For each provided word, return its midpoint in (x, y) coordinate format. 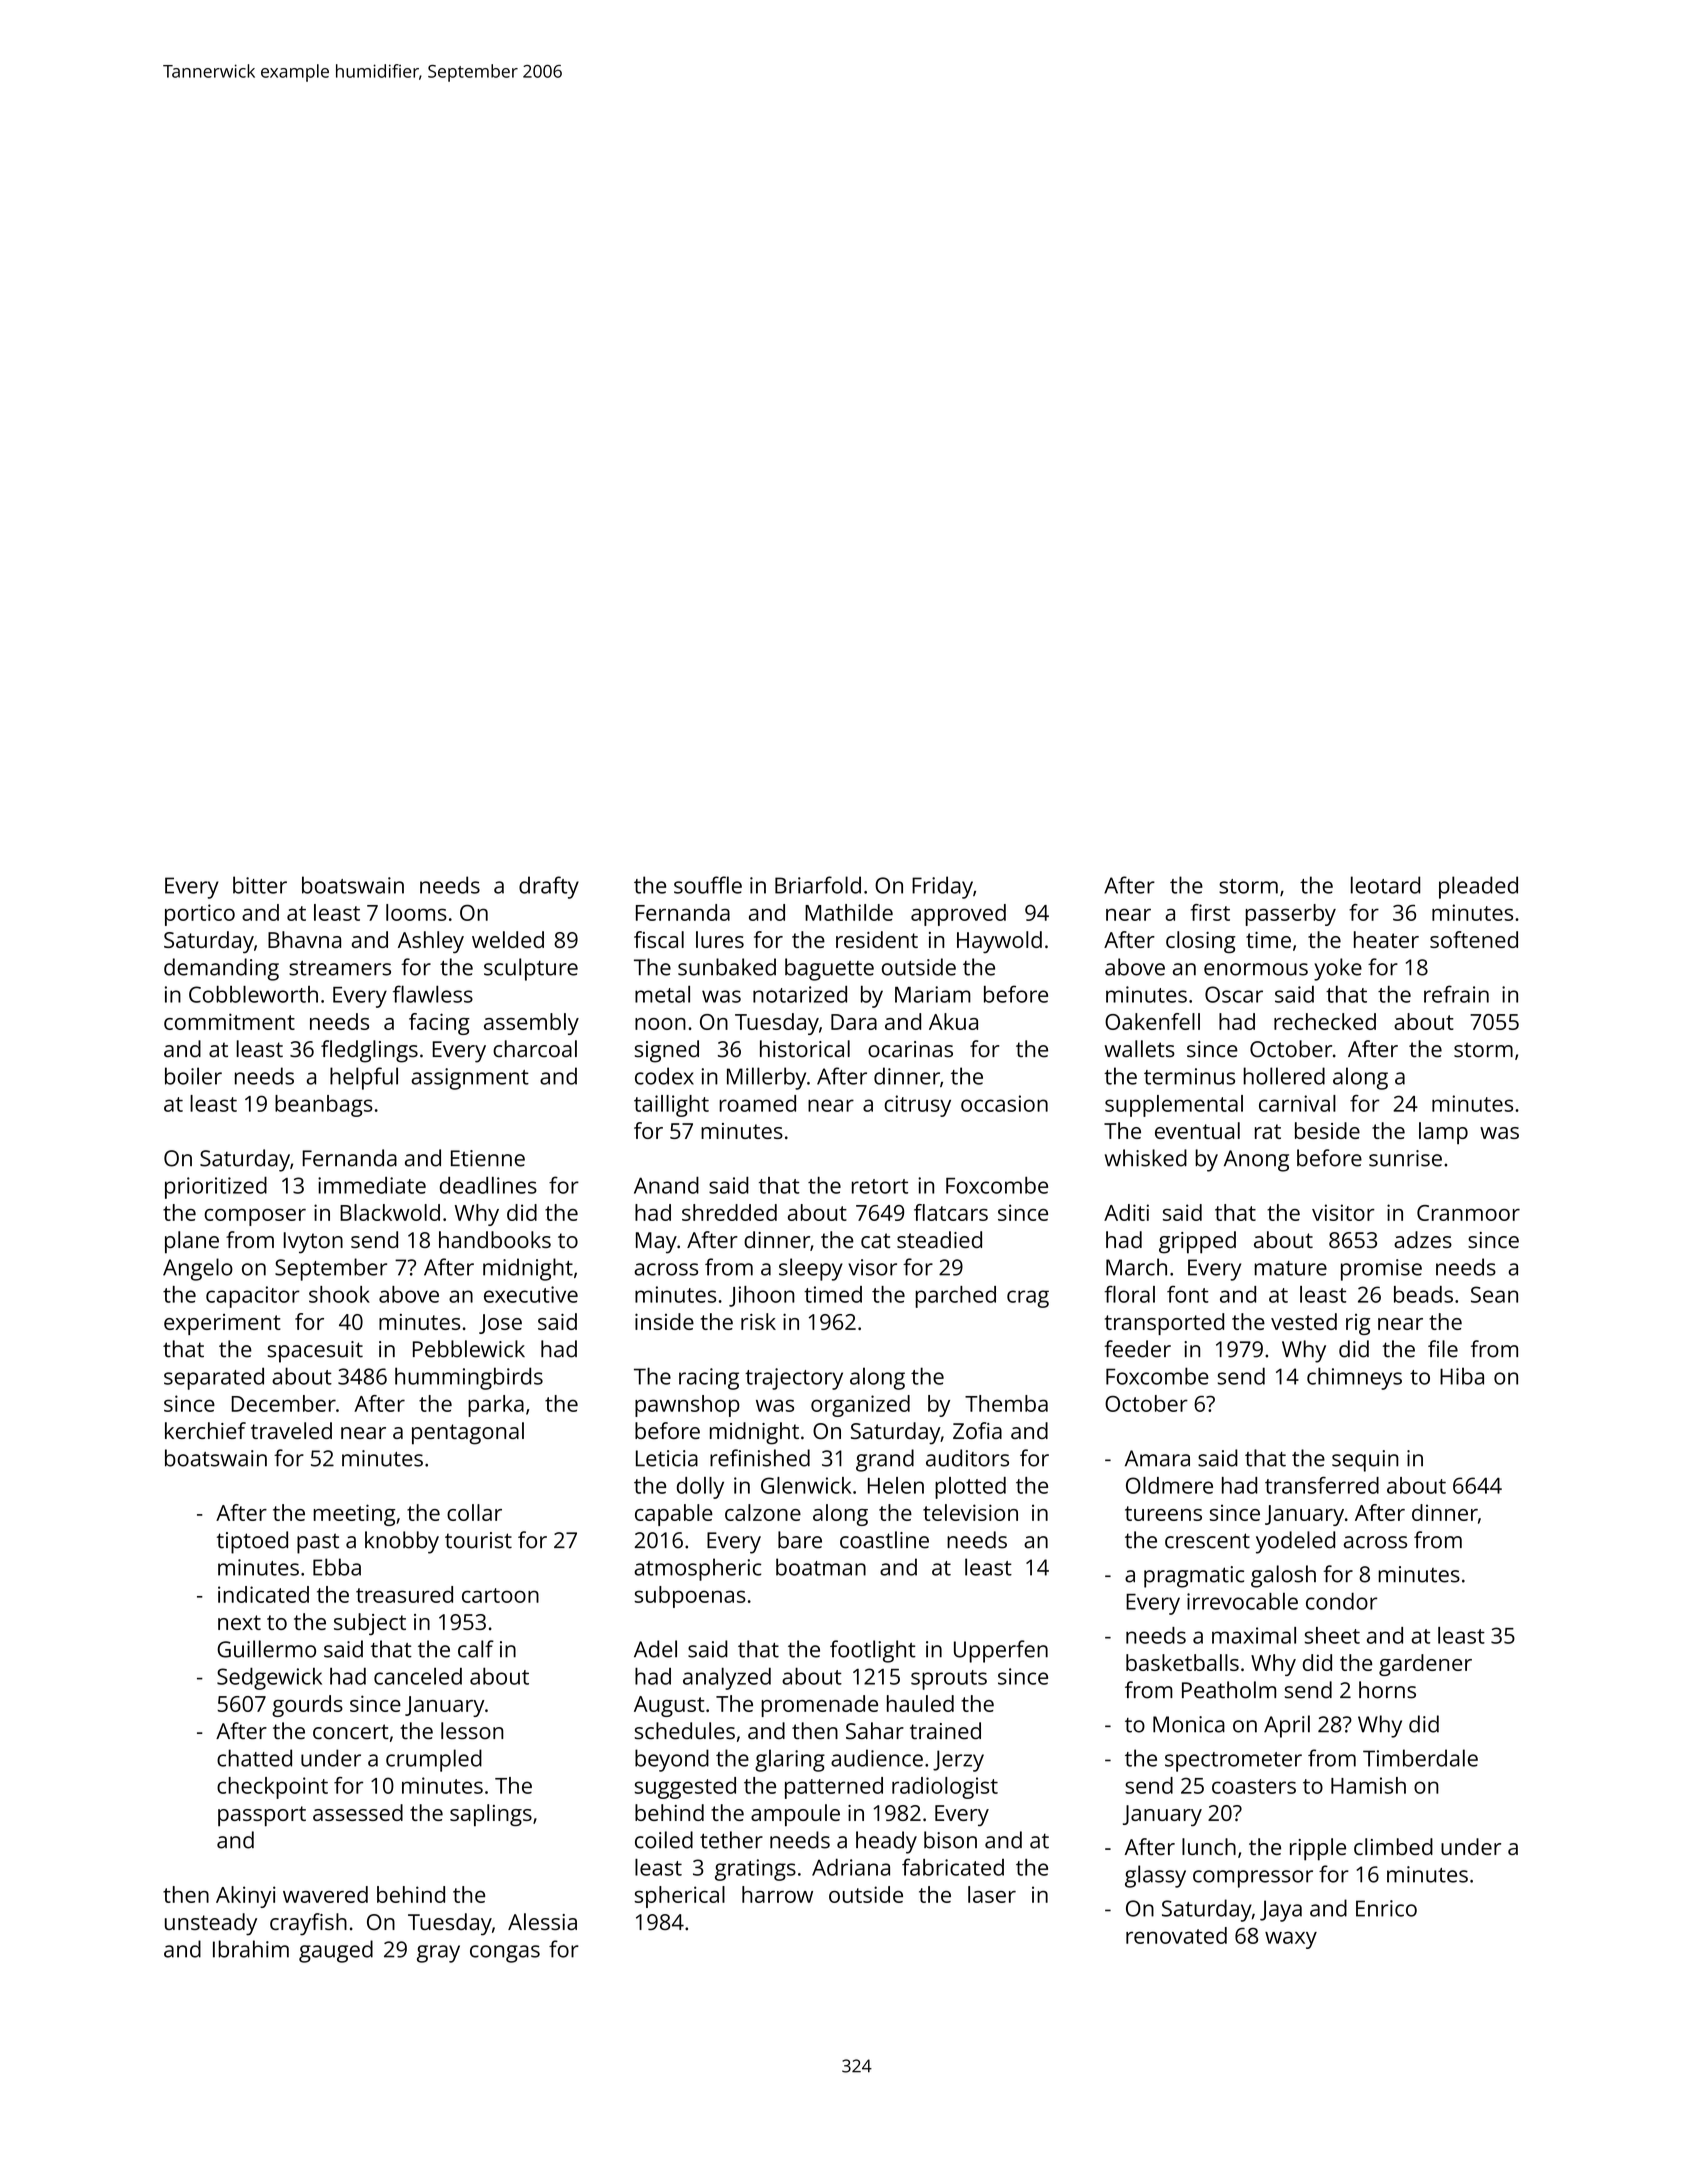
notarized (800, 994)
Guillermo (266, 1649)
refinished (760, 1458)
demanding (221, 969)
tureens (1163, 1513)
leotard (1385, 885)
